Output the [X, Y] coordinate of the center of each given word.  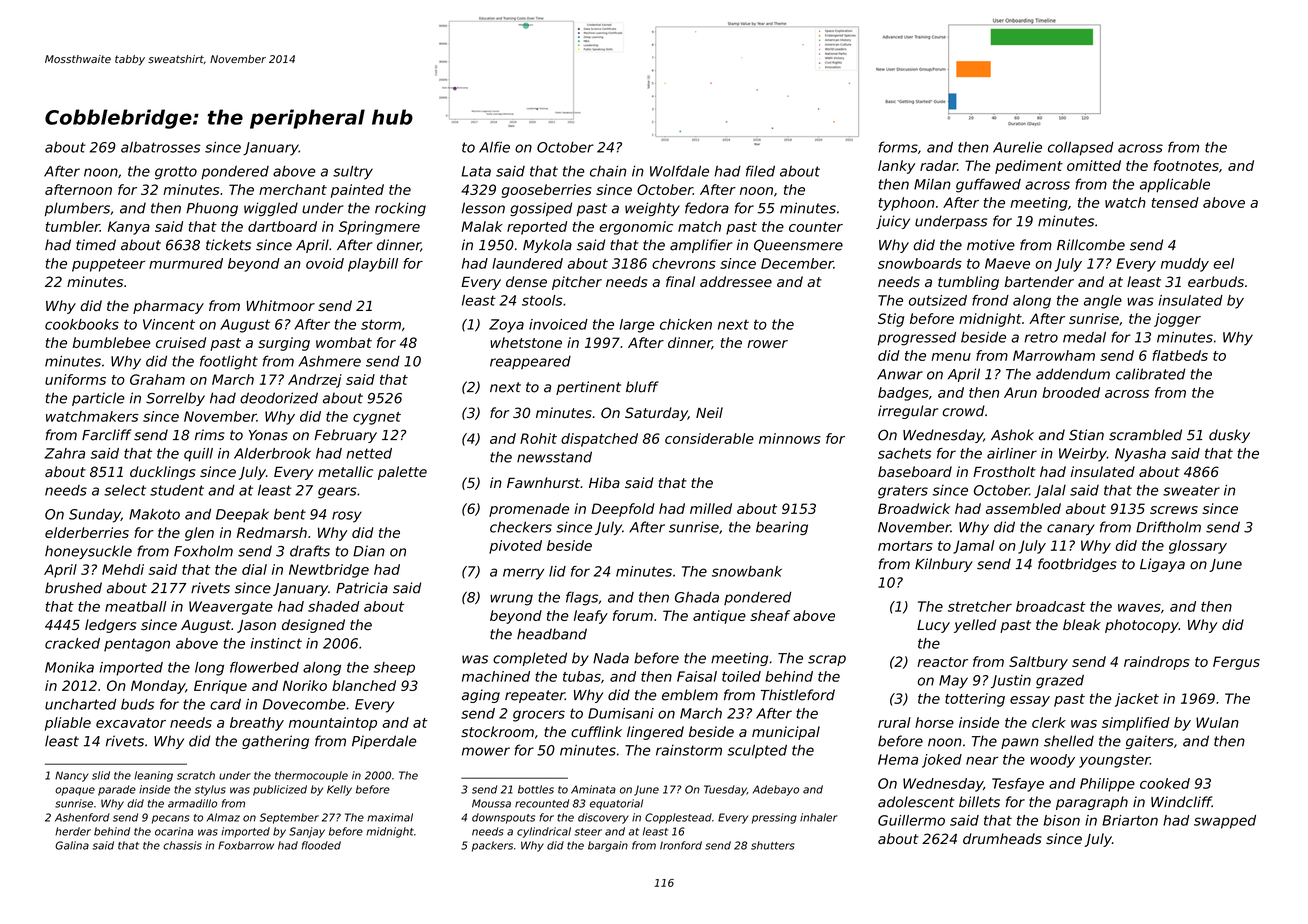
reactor [942, 662]
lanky [897, 167]
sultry [353, 172]
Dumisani [621, 713]
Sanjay [307, 832]
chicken [686, 324]
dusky [1229, 436]
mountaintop [333, 724]
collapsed [1081, 148]
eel [1223, 263]
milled [711, 508]
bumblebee [111, 342]
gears [337, 493]
